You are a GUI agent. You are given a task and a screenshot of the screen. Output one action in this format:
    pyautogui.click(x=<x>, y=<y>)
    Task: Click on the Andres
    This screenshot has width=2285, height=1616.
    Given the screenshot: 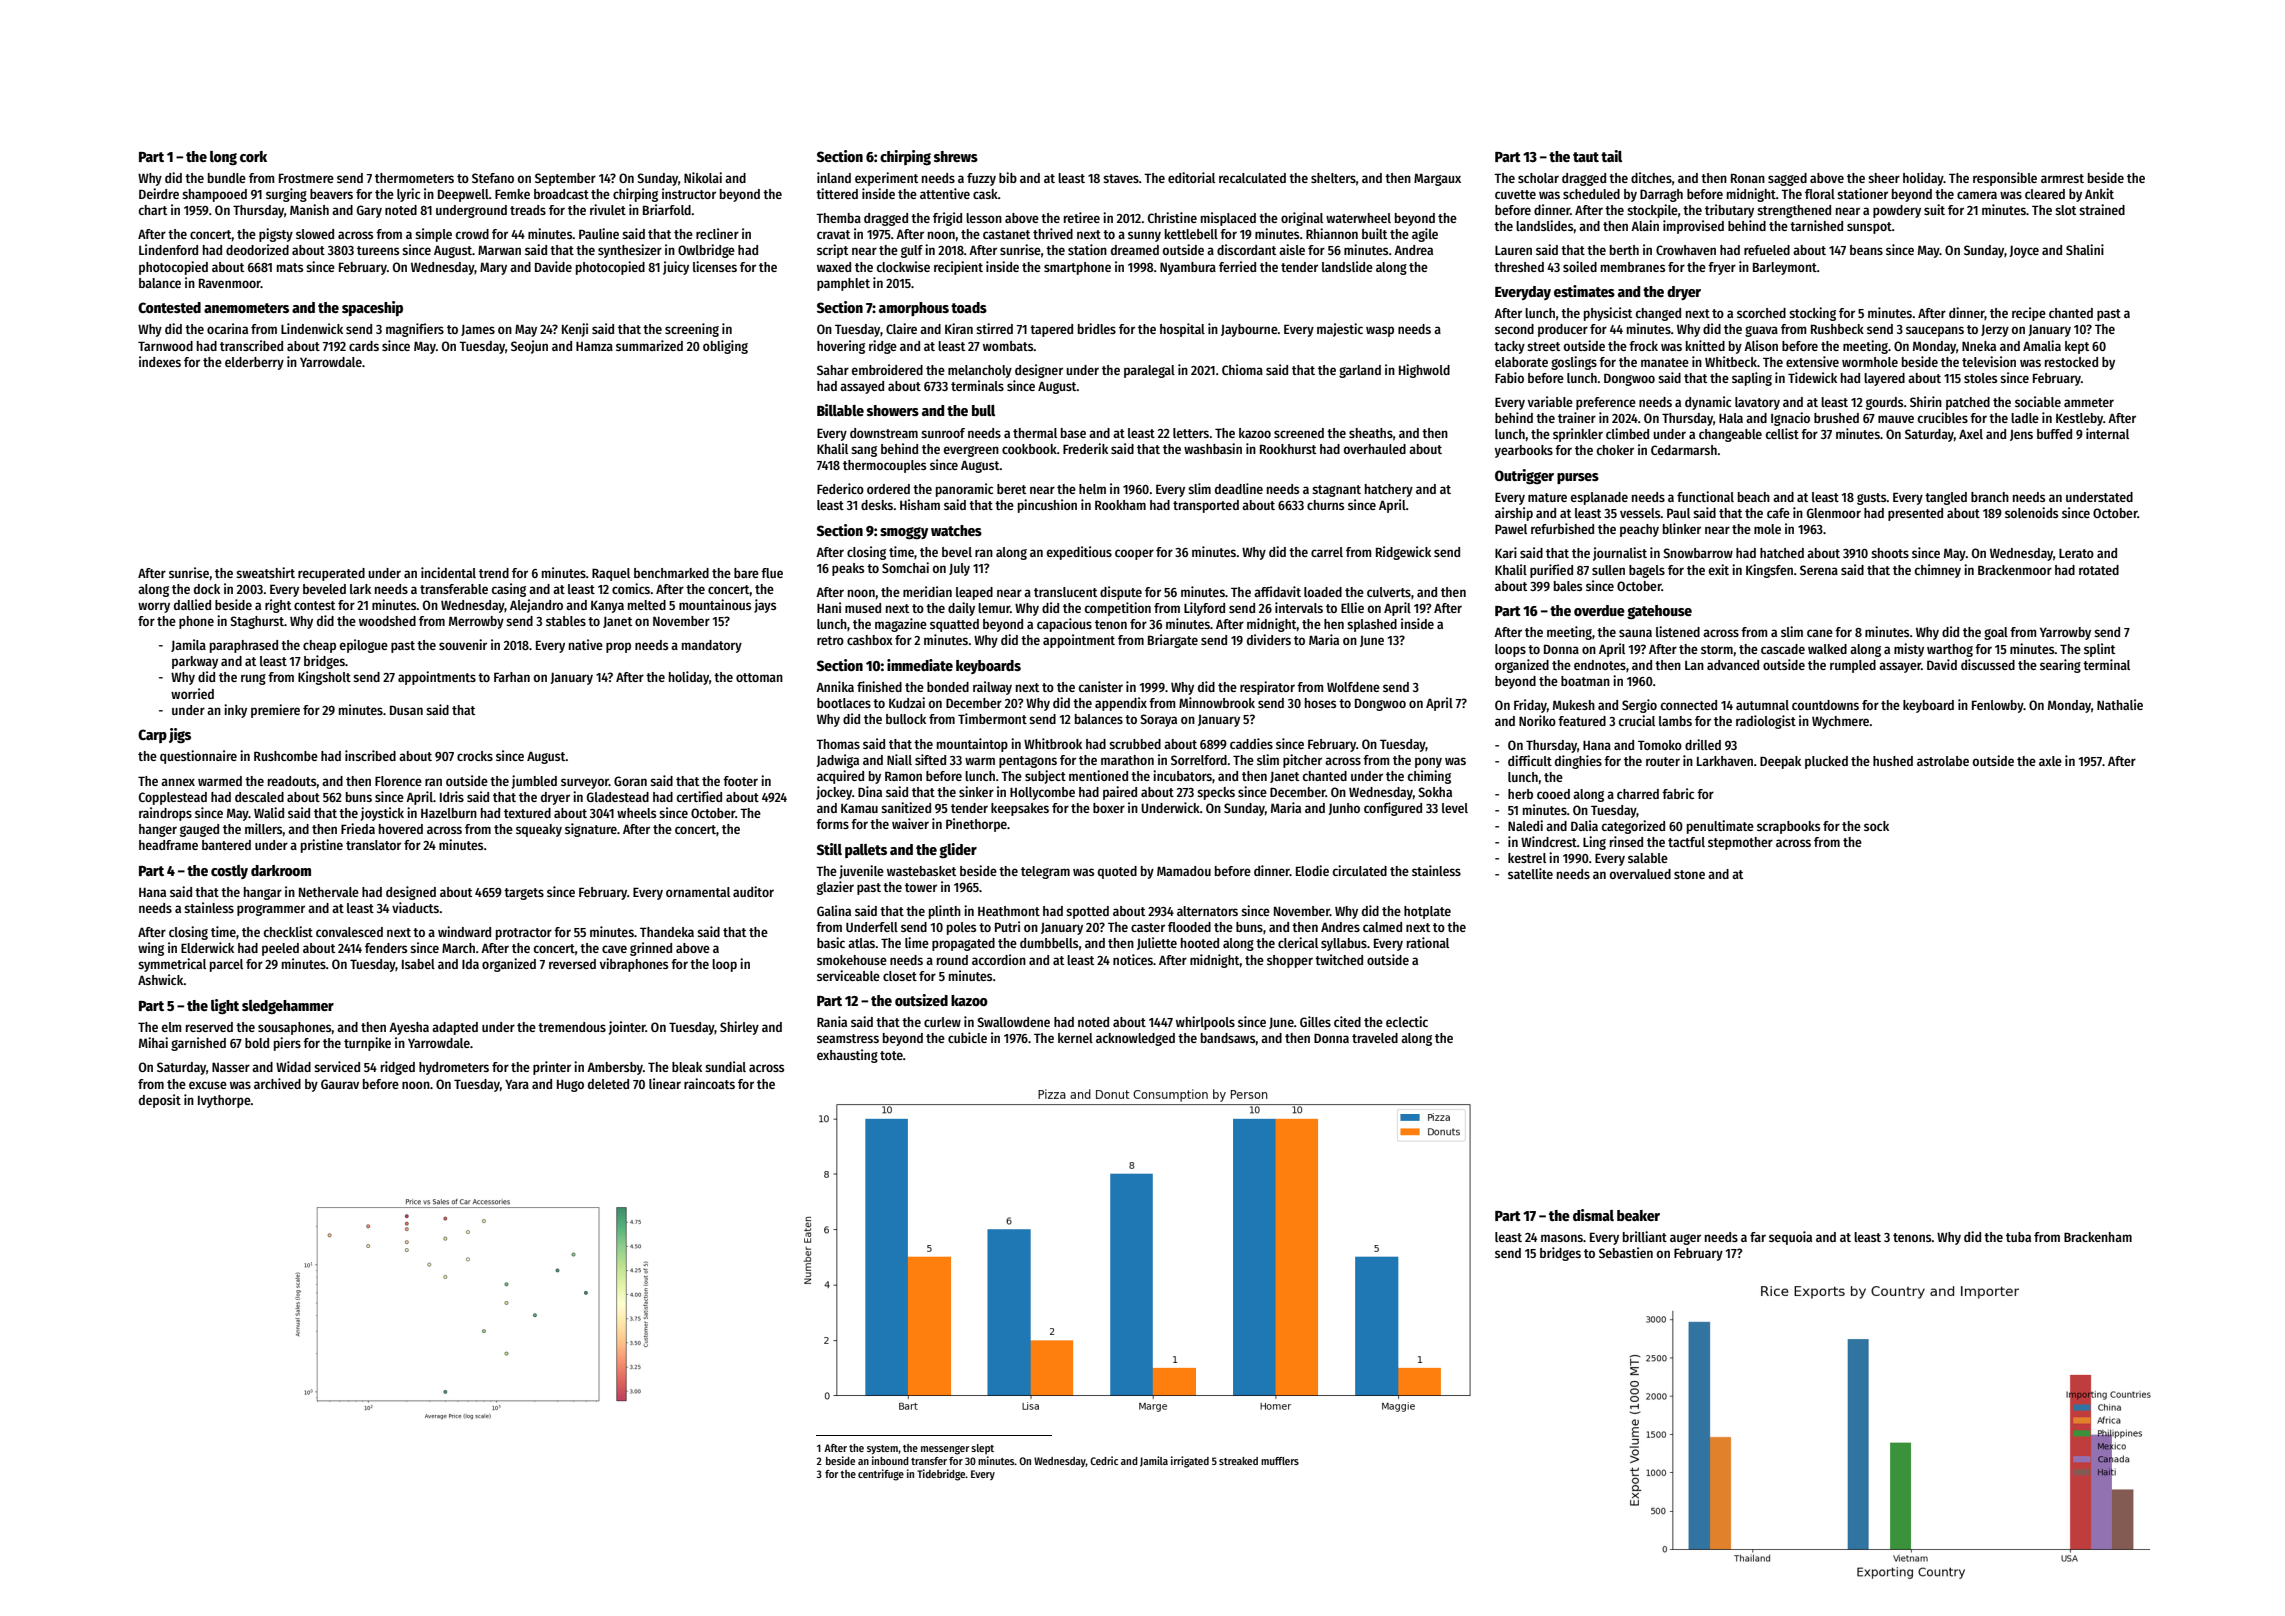 What is the action you would take?
    pyautogui.click(x=1340, y=927)
